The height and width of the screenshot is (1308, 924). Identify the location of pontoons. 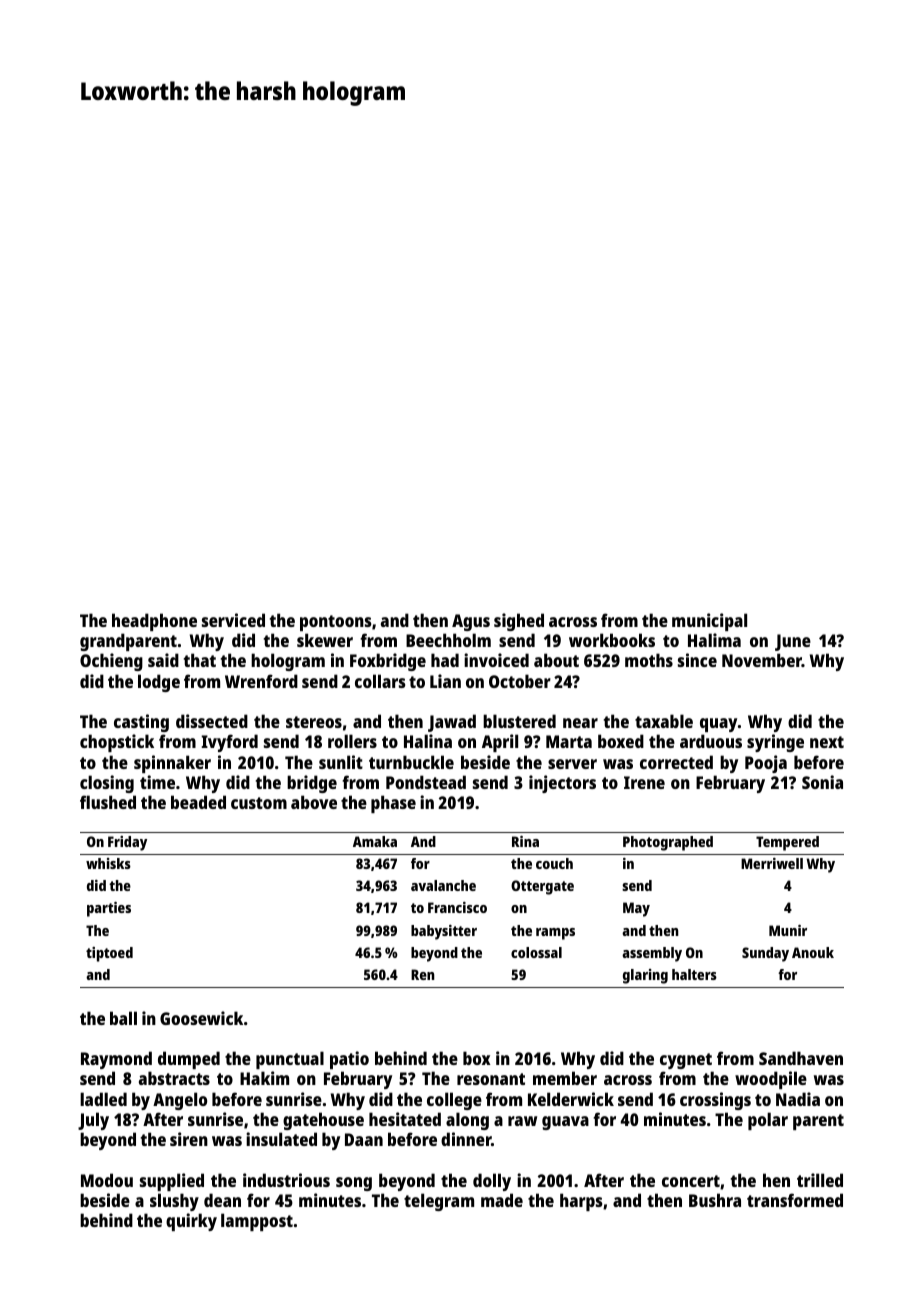
(335, 623).
